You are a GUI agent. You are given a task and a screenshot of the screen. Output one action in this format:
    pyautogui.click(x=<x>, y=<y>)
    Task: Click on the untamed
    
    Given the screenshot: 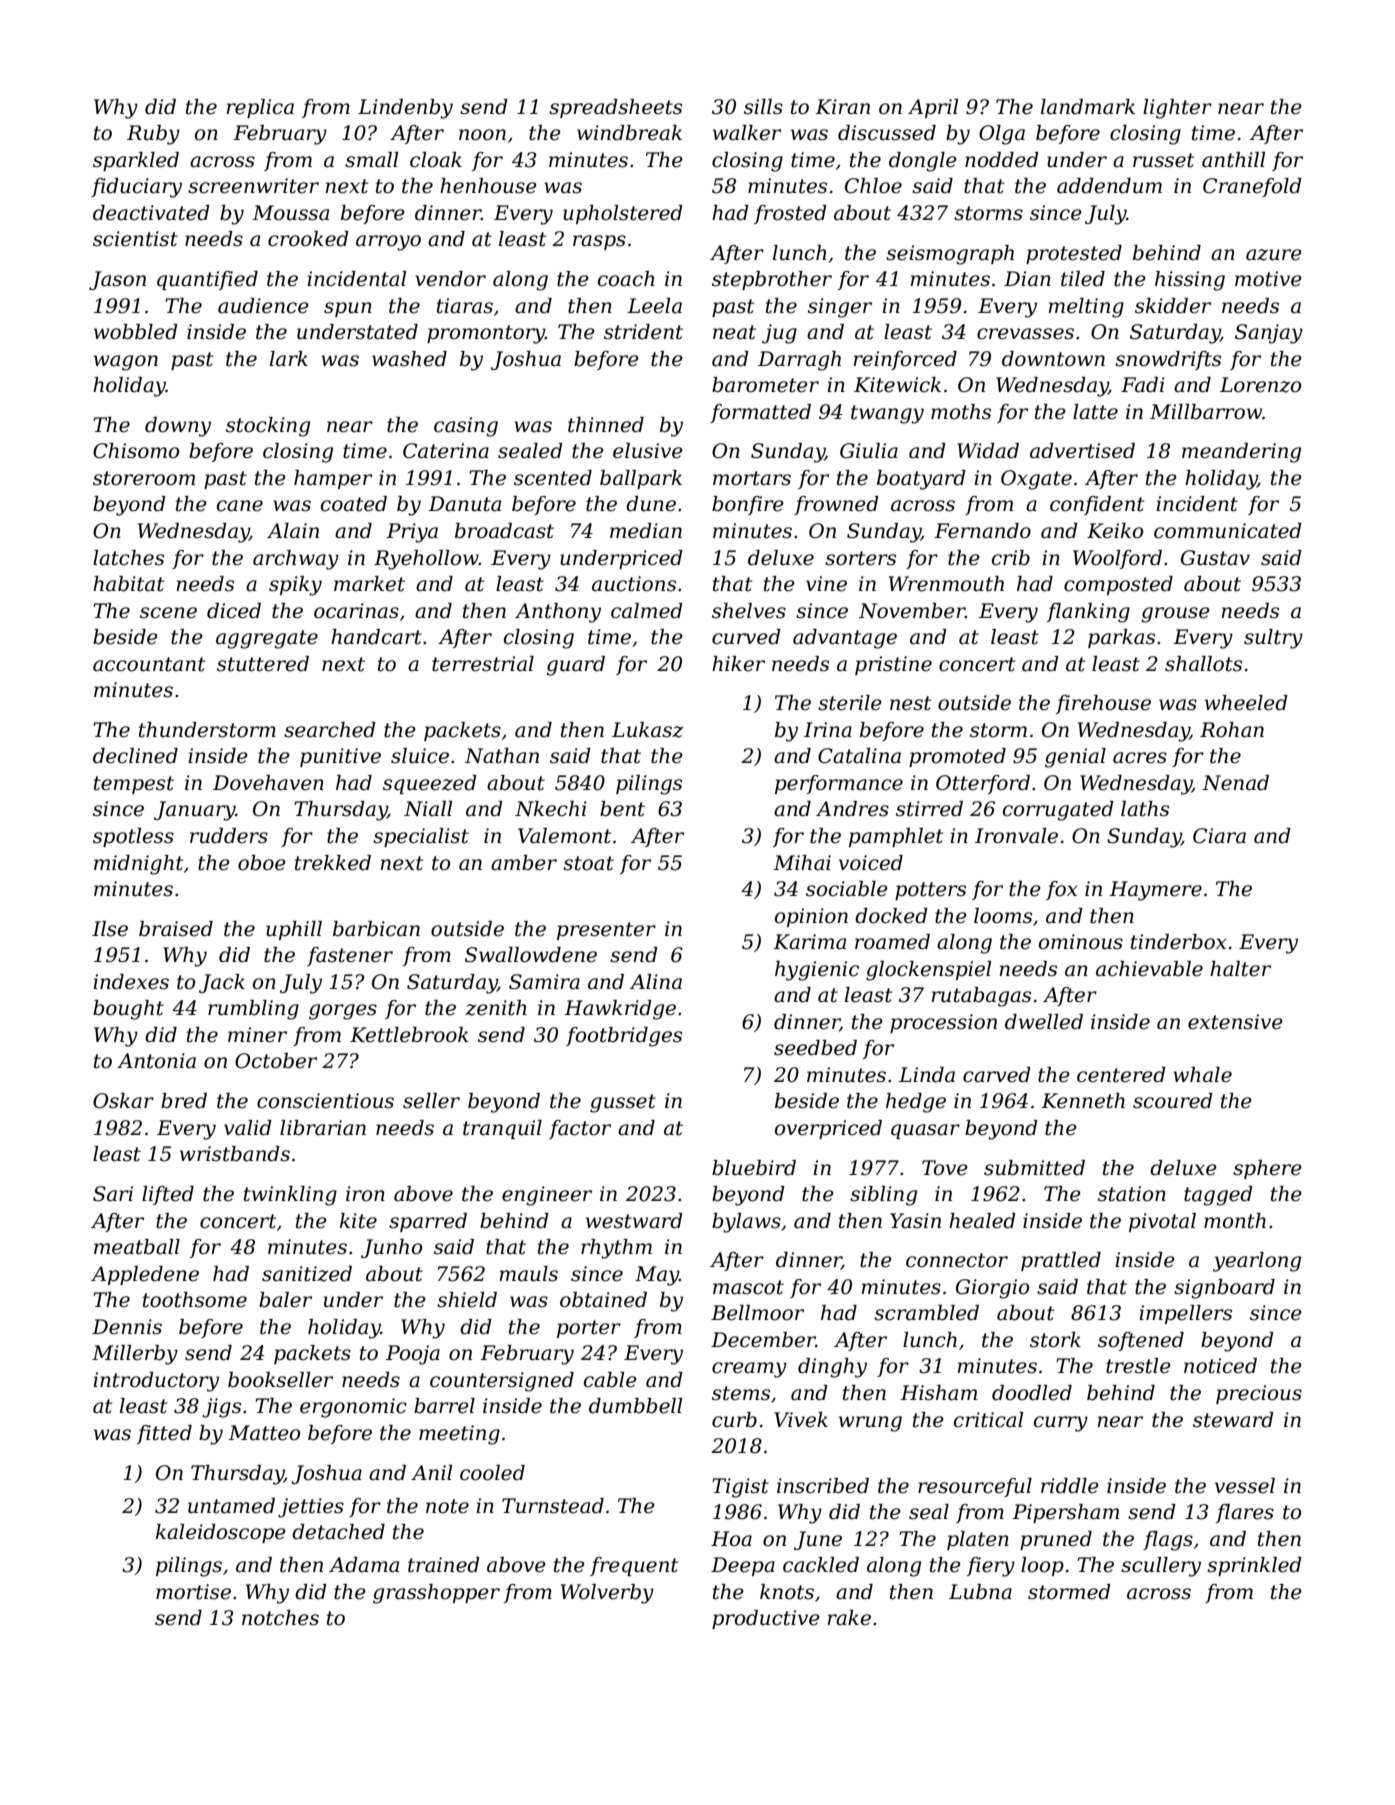 What is the action you would take?
    pyautogui.click(x=231, y=1506)
